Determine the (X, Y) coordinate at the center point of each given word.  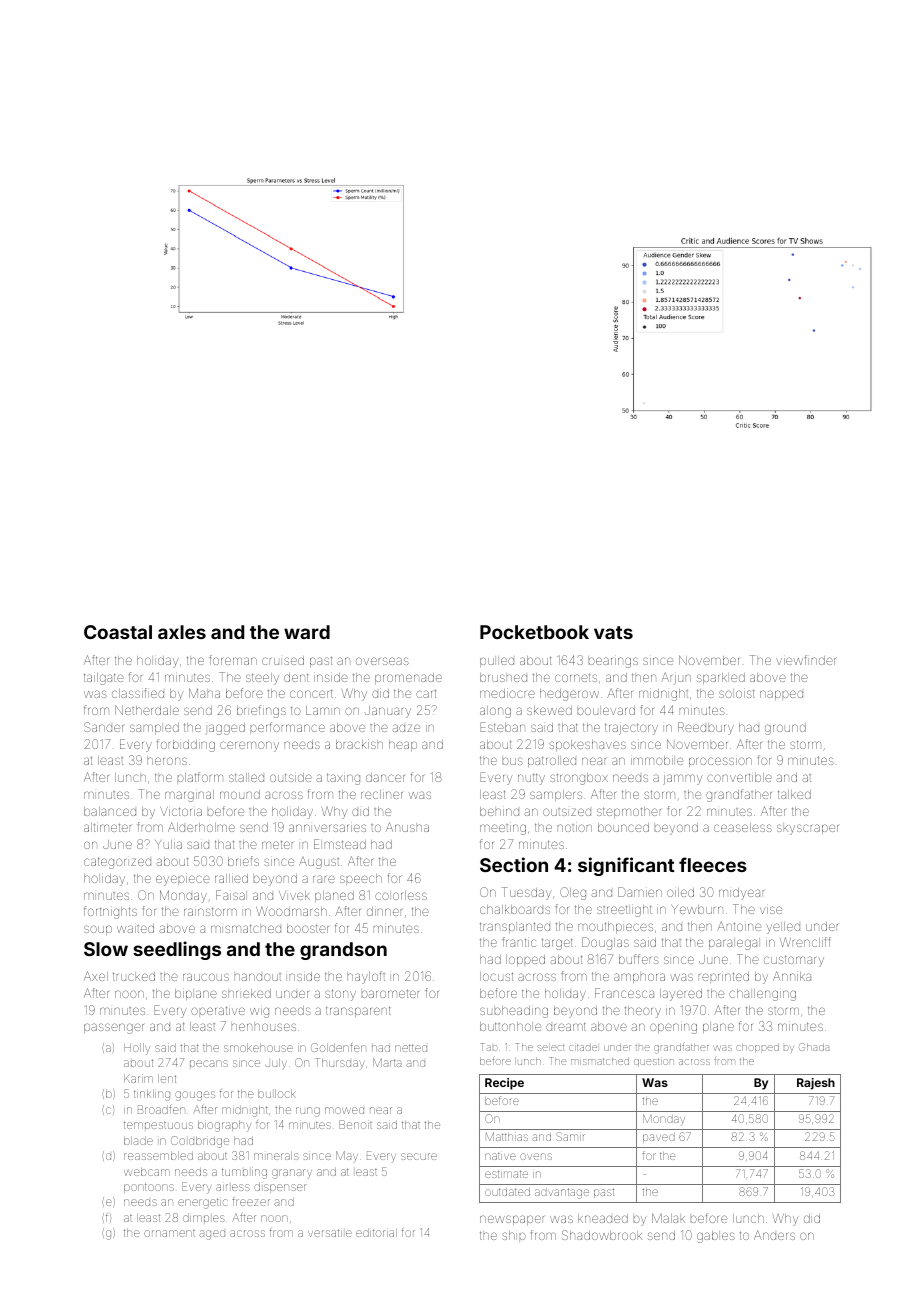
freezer (251, 1201)
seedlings (177, 950)
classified (138, 693)
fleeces (713, 864)
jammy (682, 779)
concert (311, 693)
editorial (376, 1233)
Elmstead (340, 844)
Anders (774, 1235)
